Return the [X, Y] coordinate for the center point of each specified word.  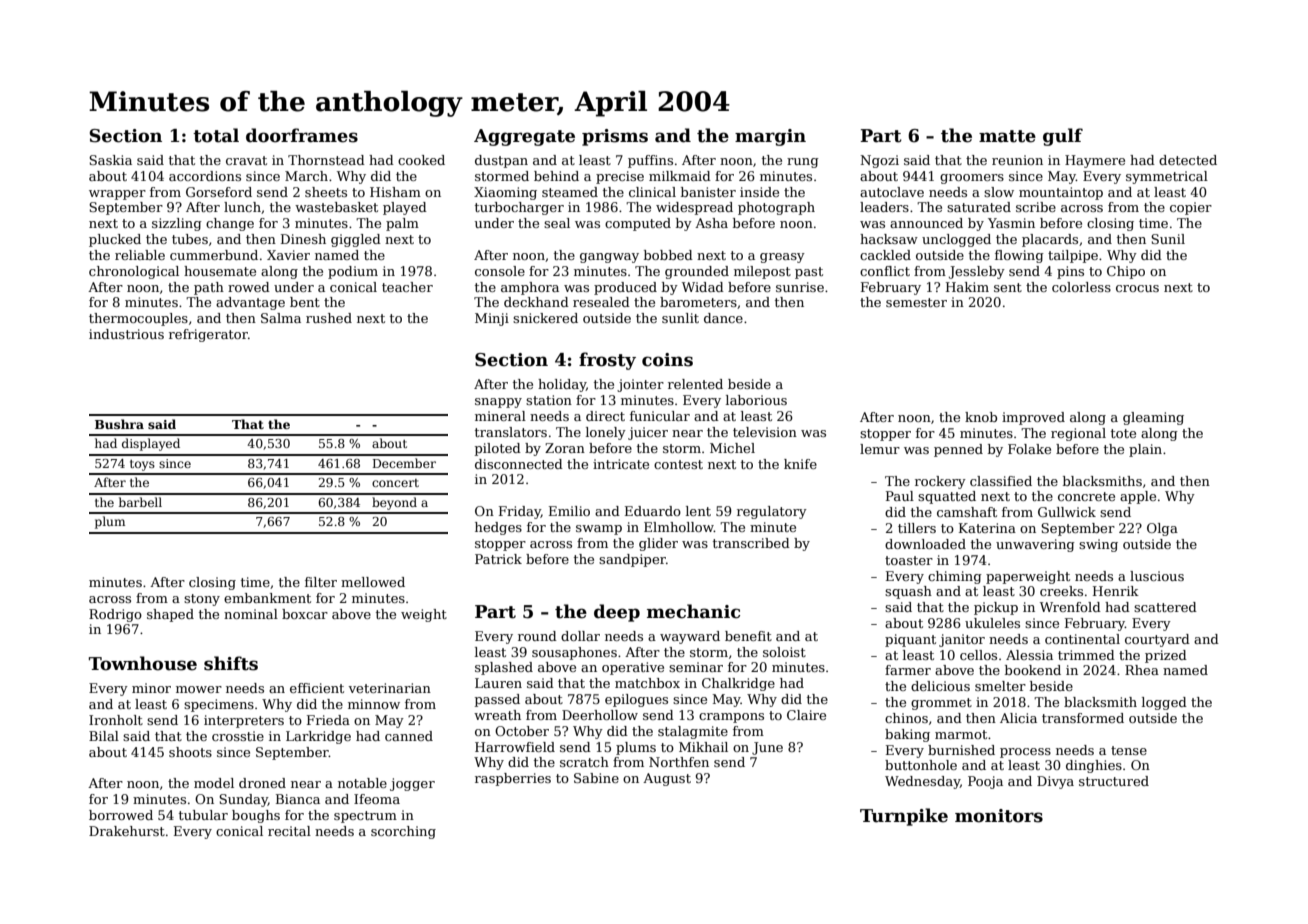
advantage [250, 303]
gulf [1063, 137]
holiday [562, 385]
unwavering [1035, 545]
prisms [615, 137]
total [216, 135]
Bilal [104, 736]
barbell [140, 502]
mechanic [693, 611]
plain [1145, 450]
